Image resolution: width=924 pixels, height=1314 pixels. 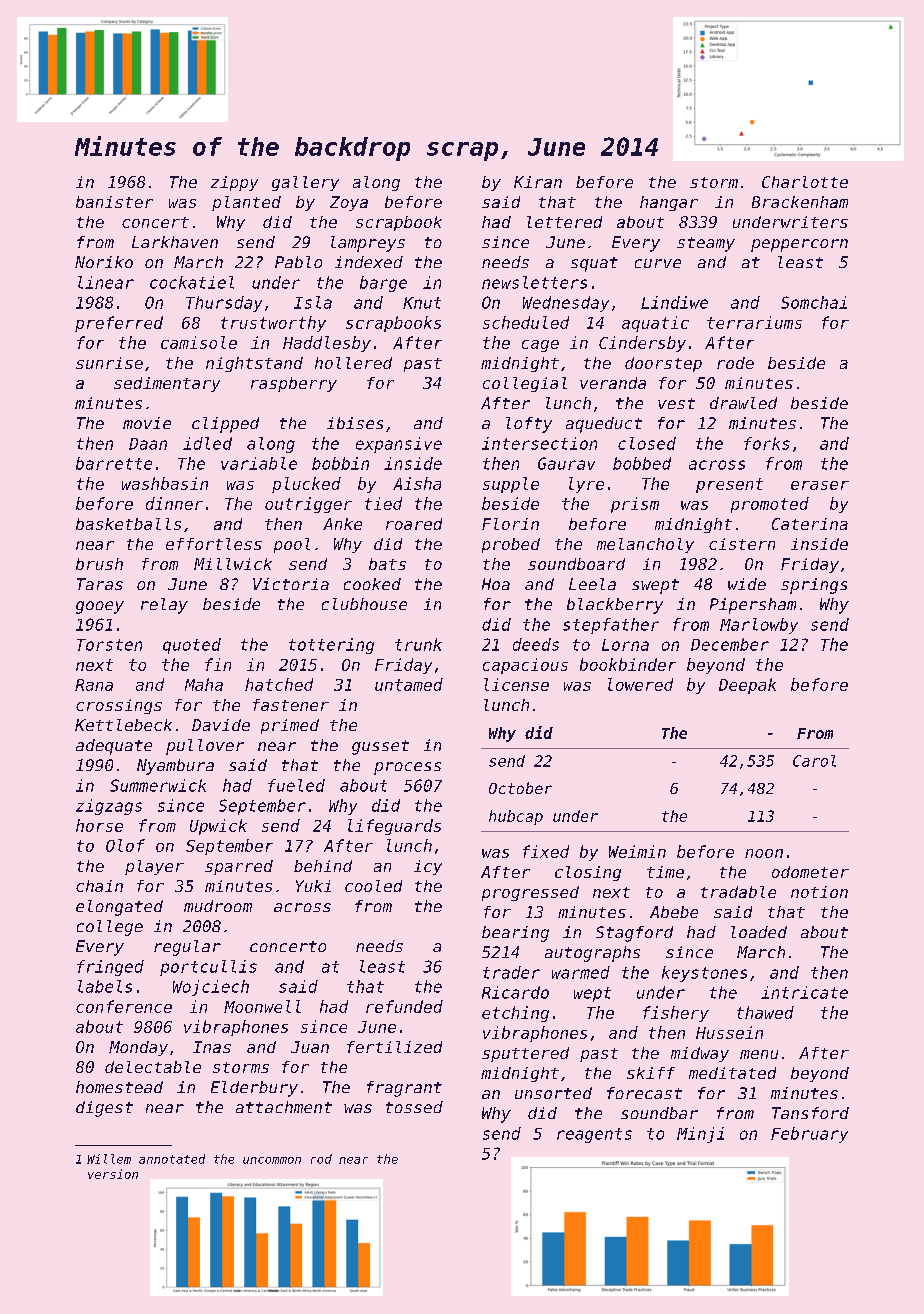 What do you see at coordinates (368, 244) in the page?
I see `lampreys` at bounding box center [368, 244].
